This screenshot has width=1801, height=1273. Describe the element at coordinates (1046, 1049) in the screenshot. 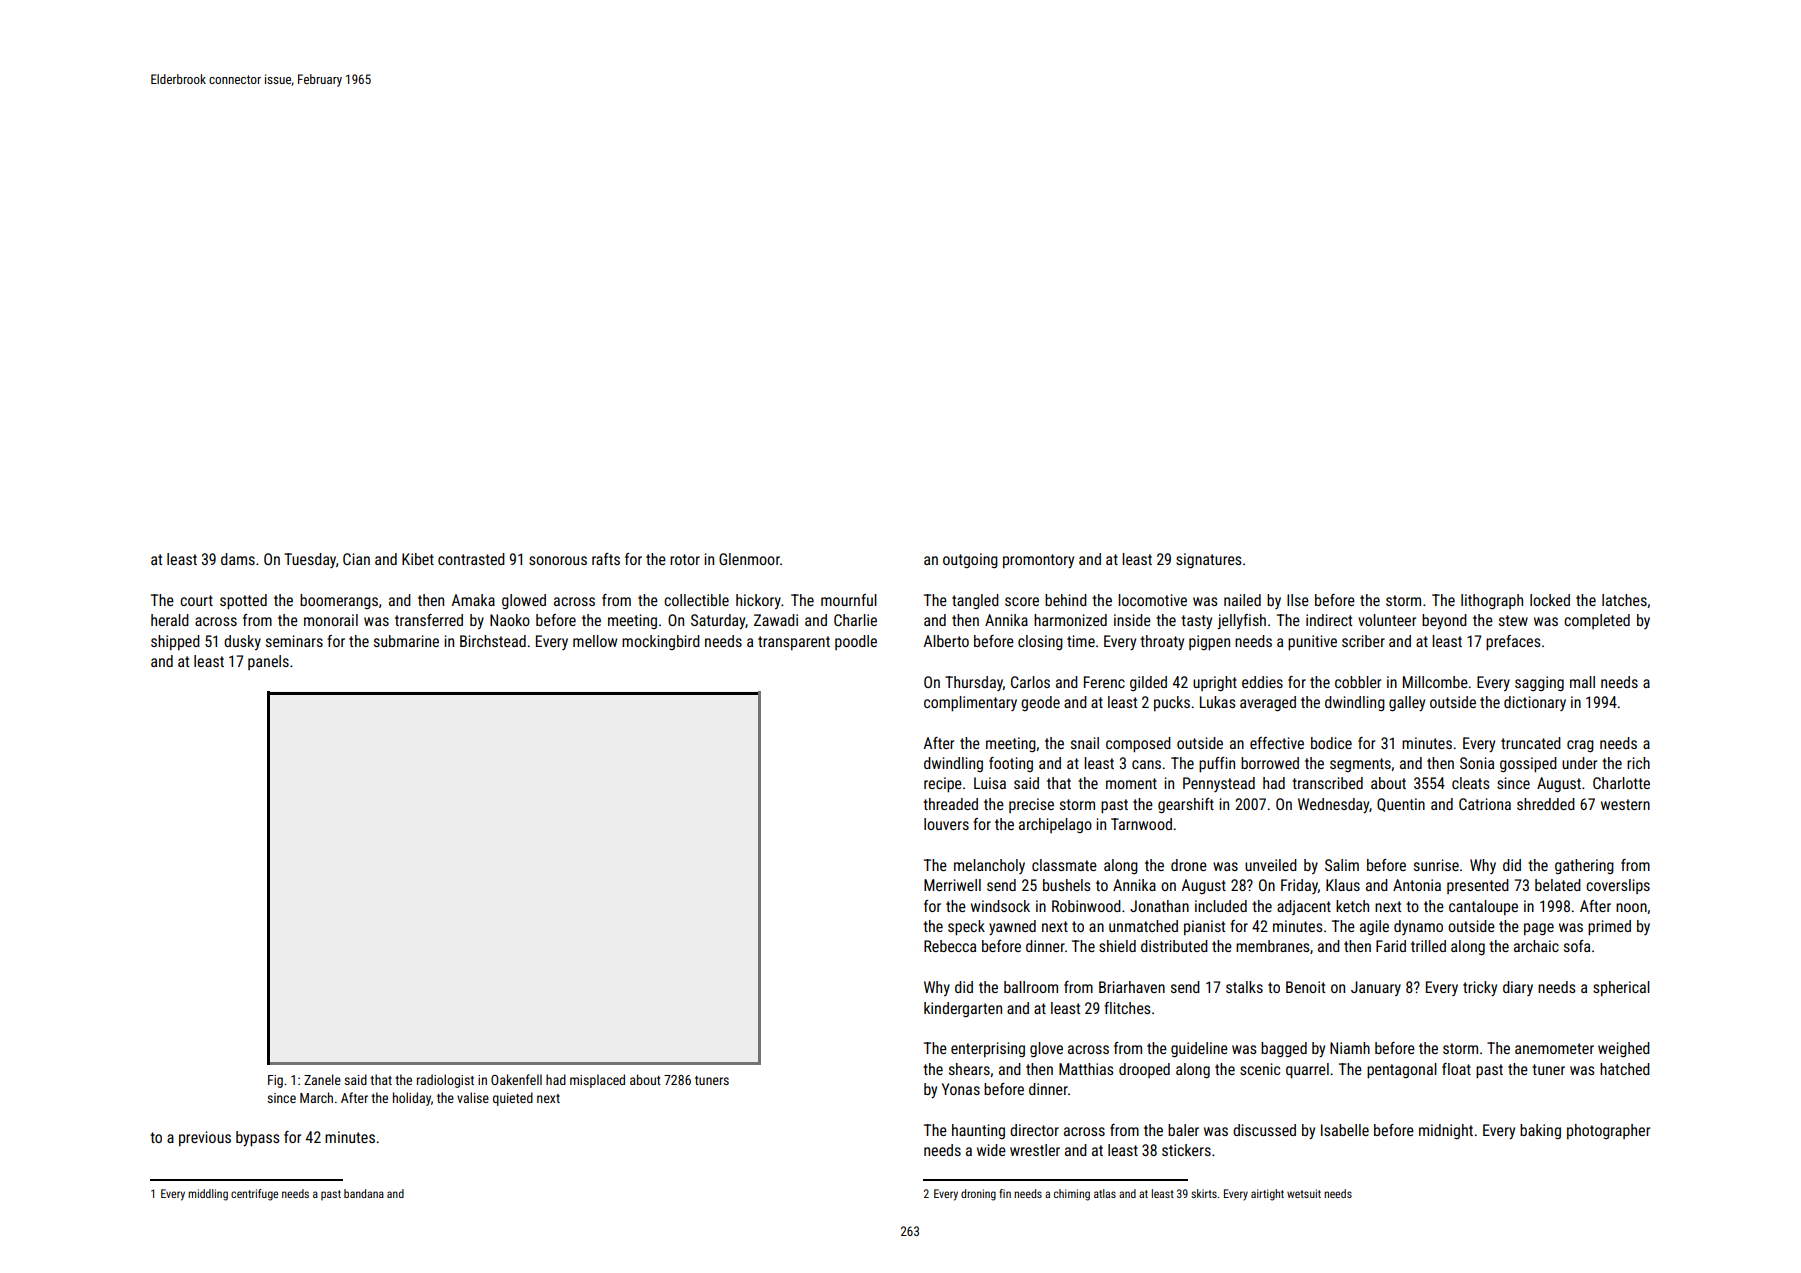

I see `glove` at that location.
